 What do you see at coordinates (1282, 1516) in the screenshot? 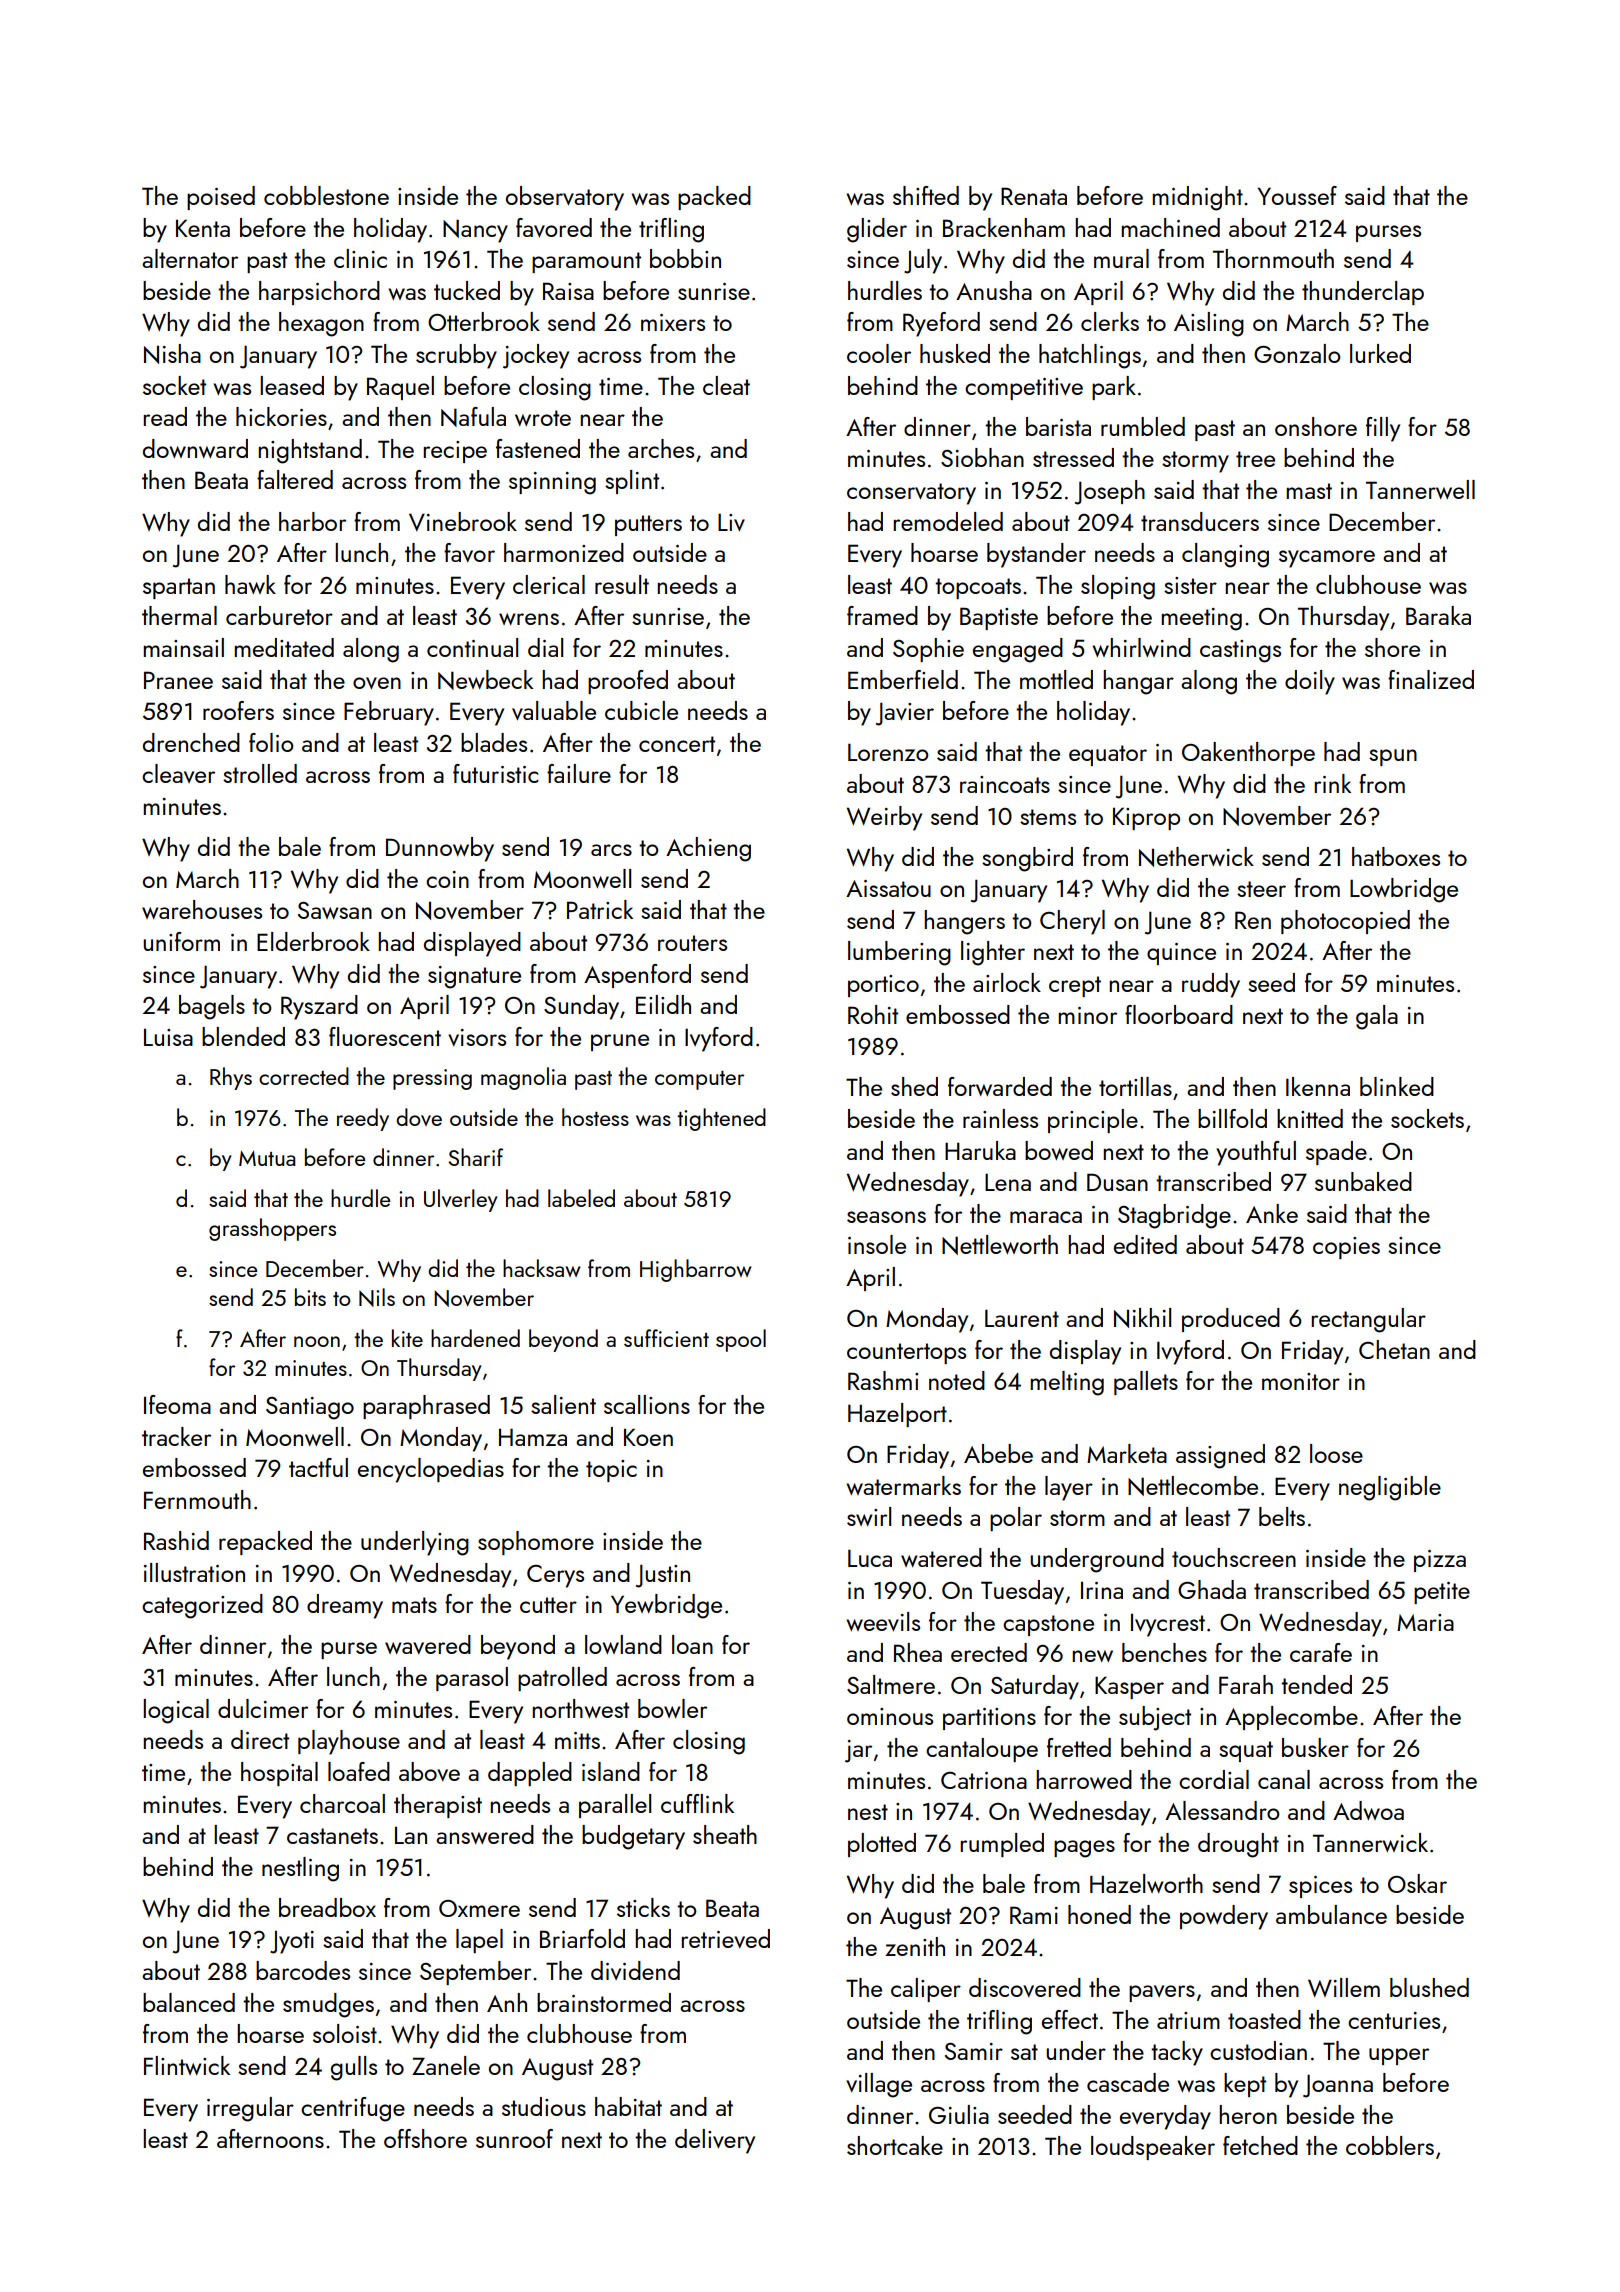
I see `belts` at bounding box center [1282, 1516].
